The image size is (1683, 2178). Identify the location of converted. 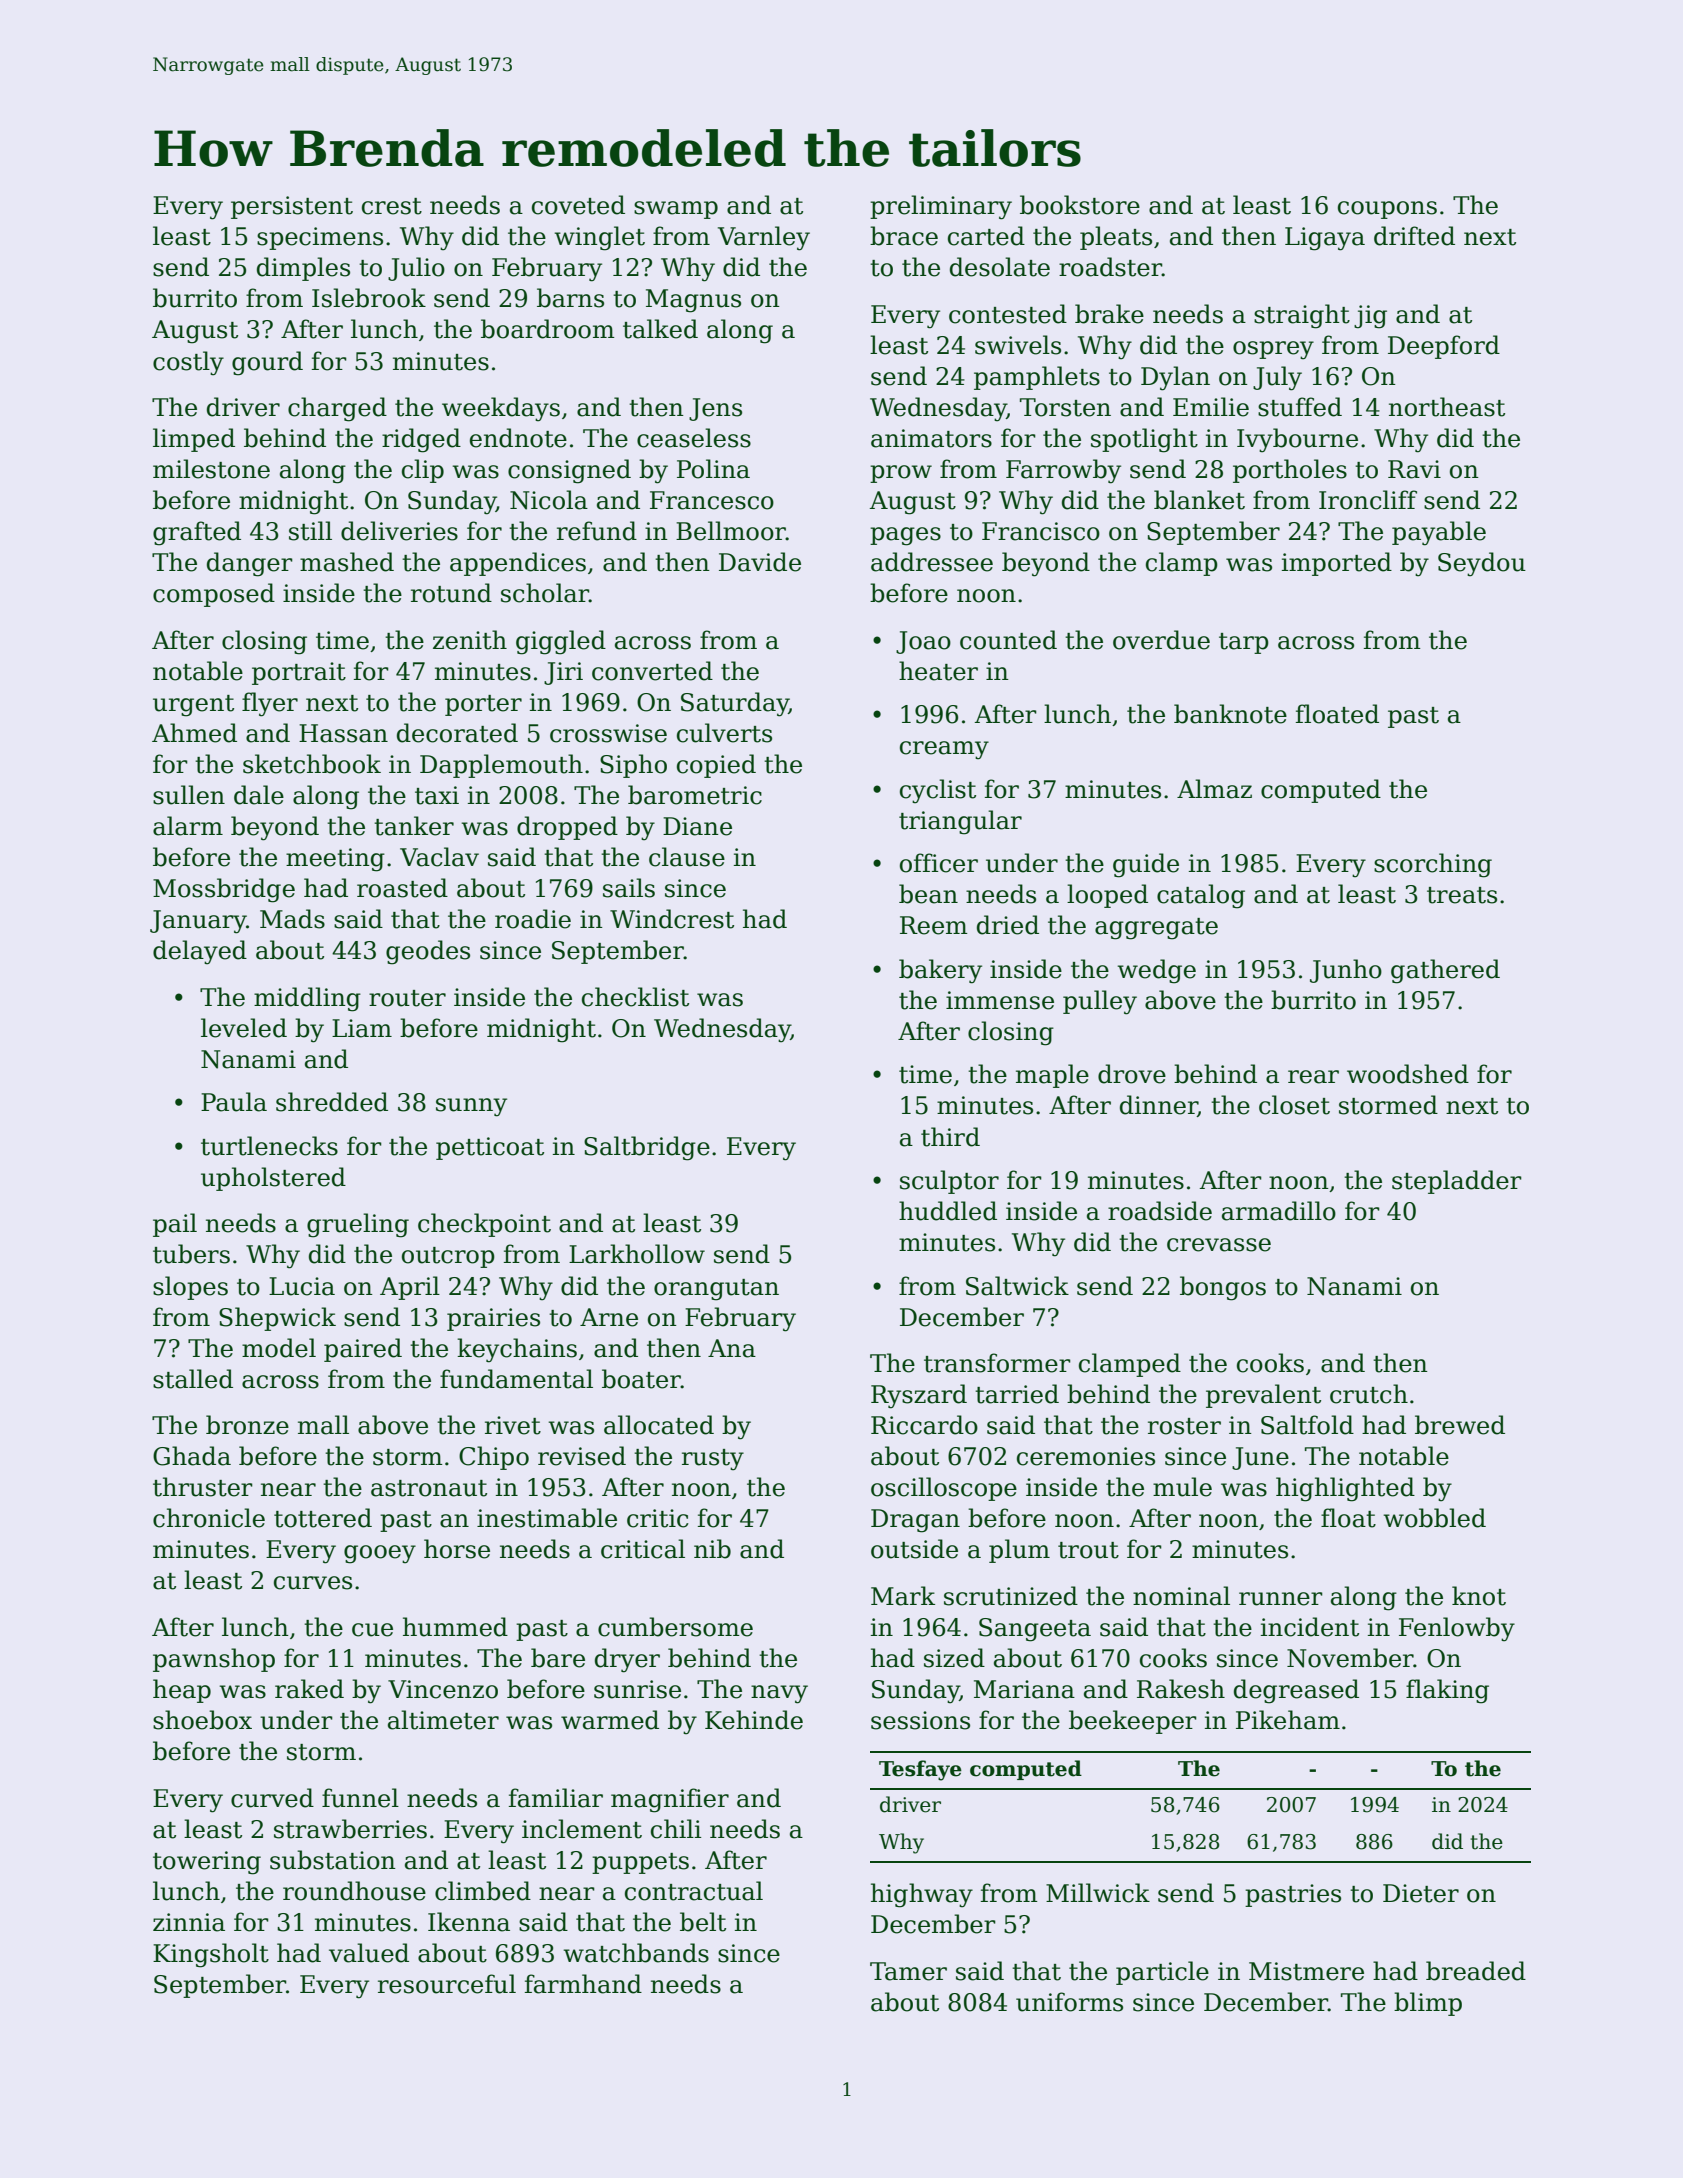
(652, 671).
